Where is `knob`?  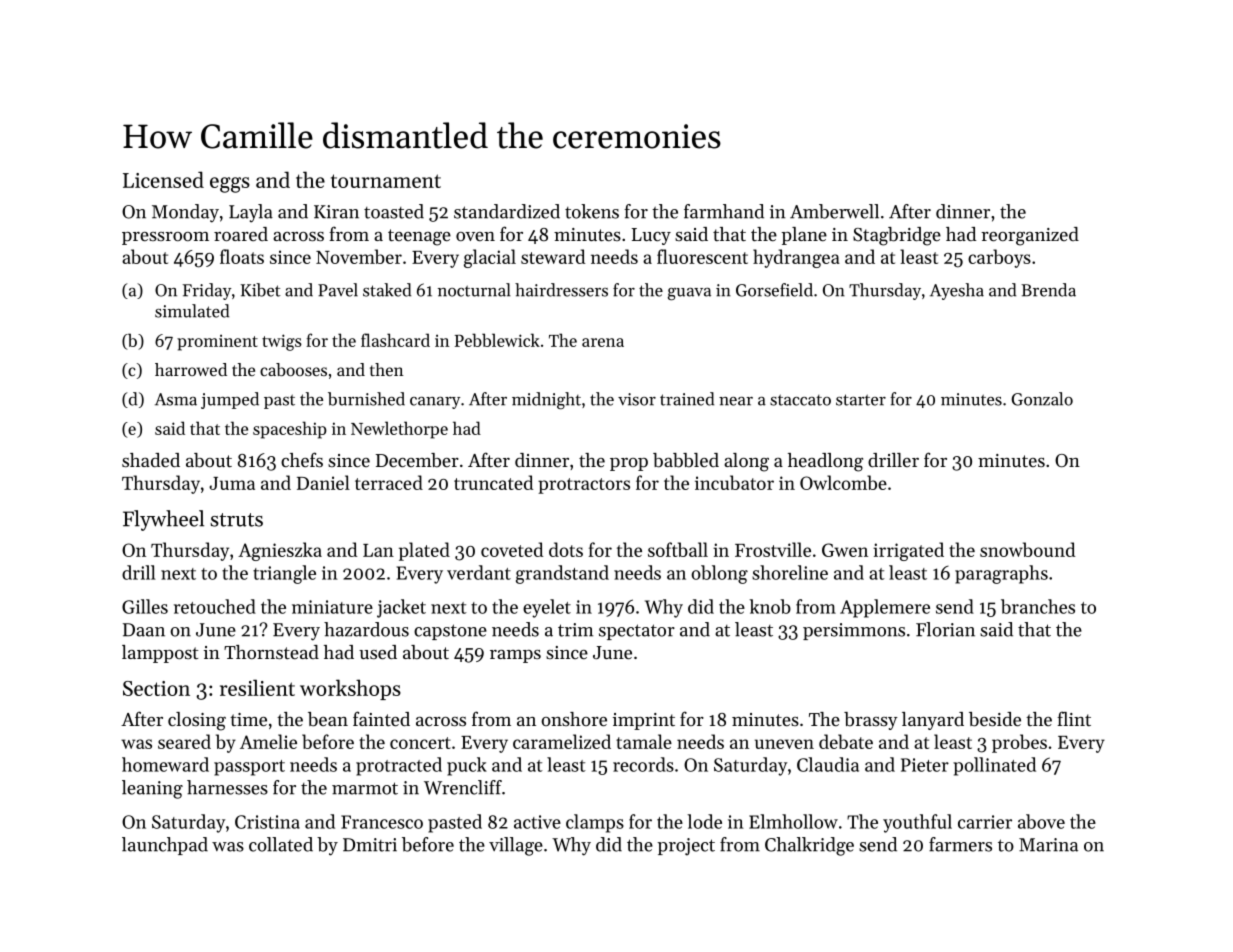 knob is located at coordinates (770, 606).
